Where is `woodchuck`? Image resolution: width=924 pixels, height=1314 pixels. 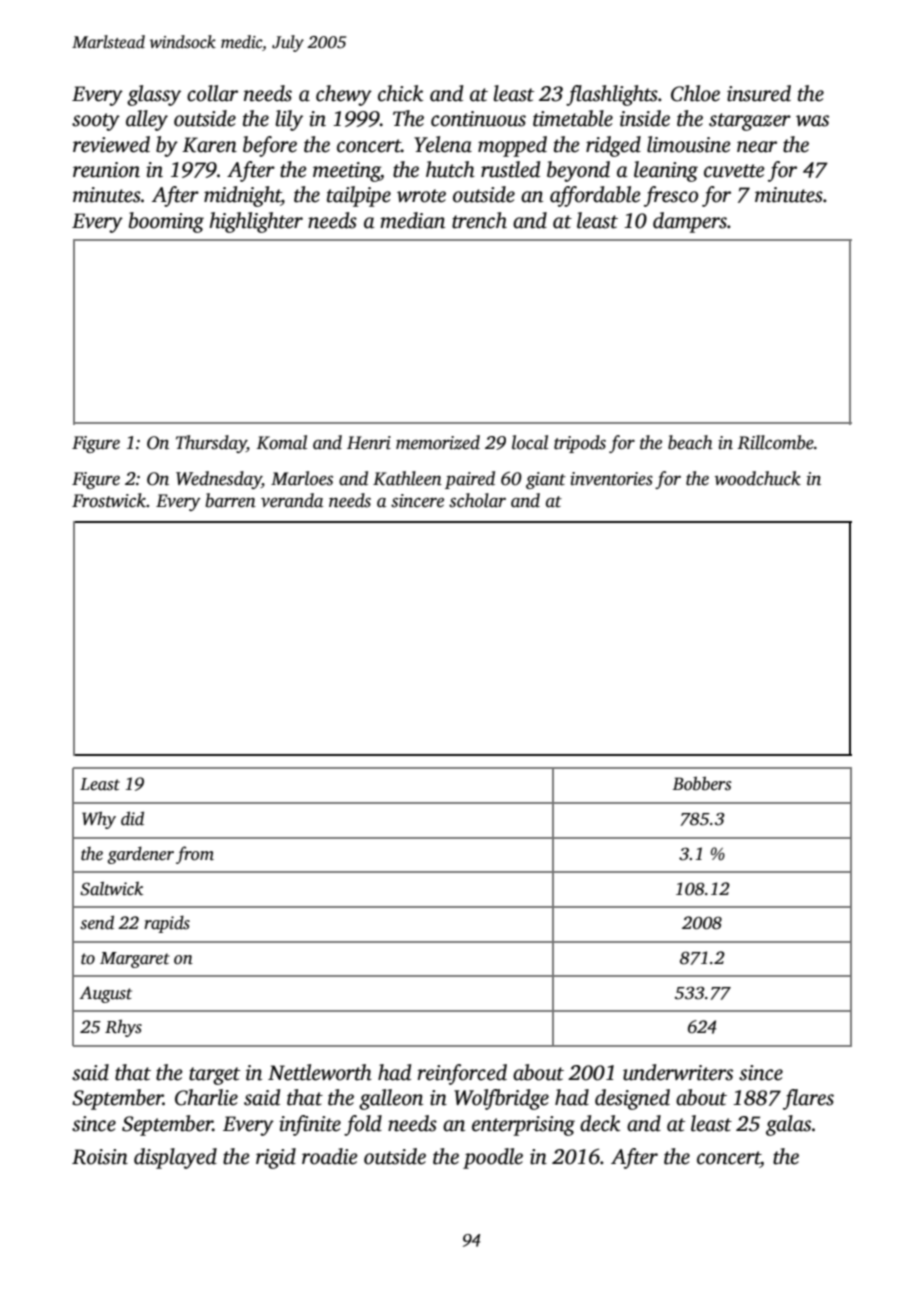
woodchuck is located at coordinates (758, 478).
